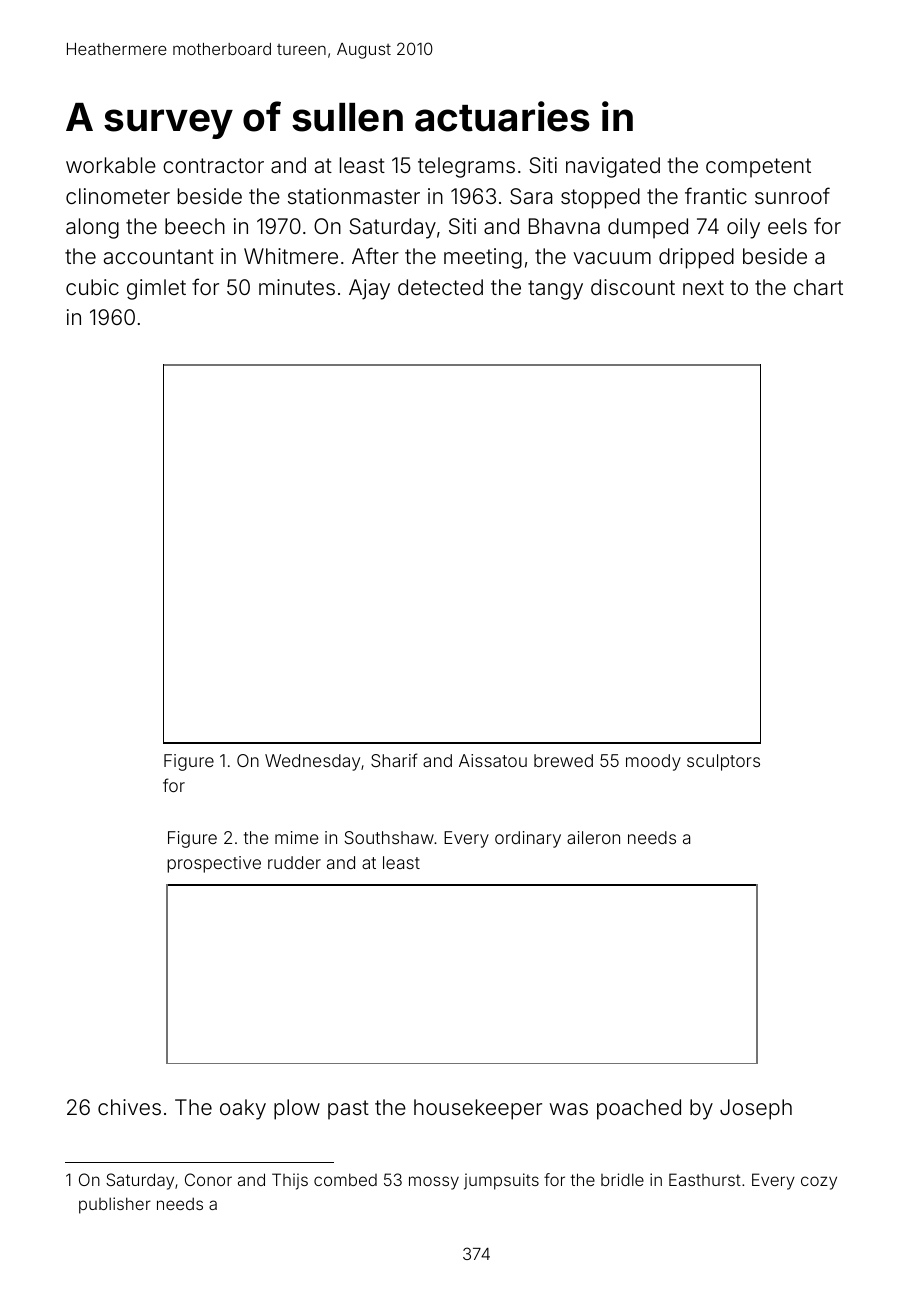  I want to click on competent, so click(758, 168).
